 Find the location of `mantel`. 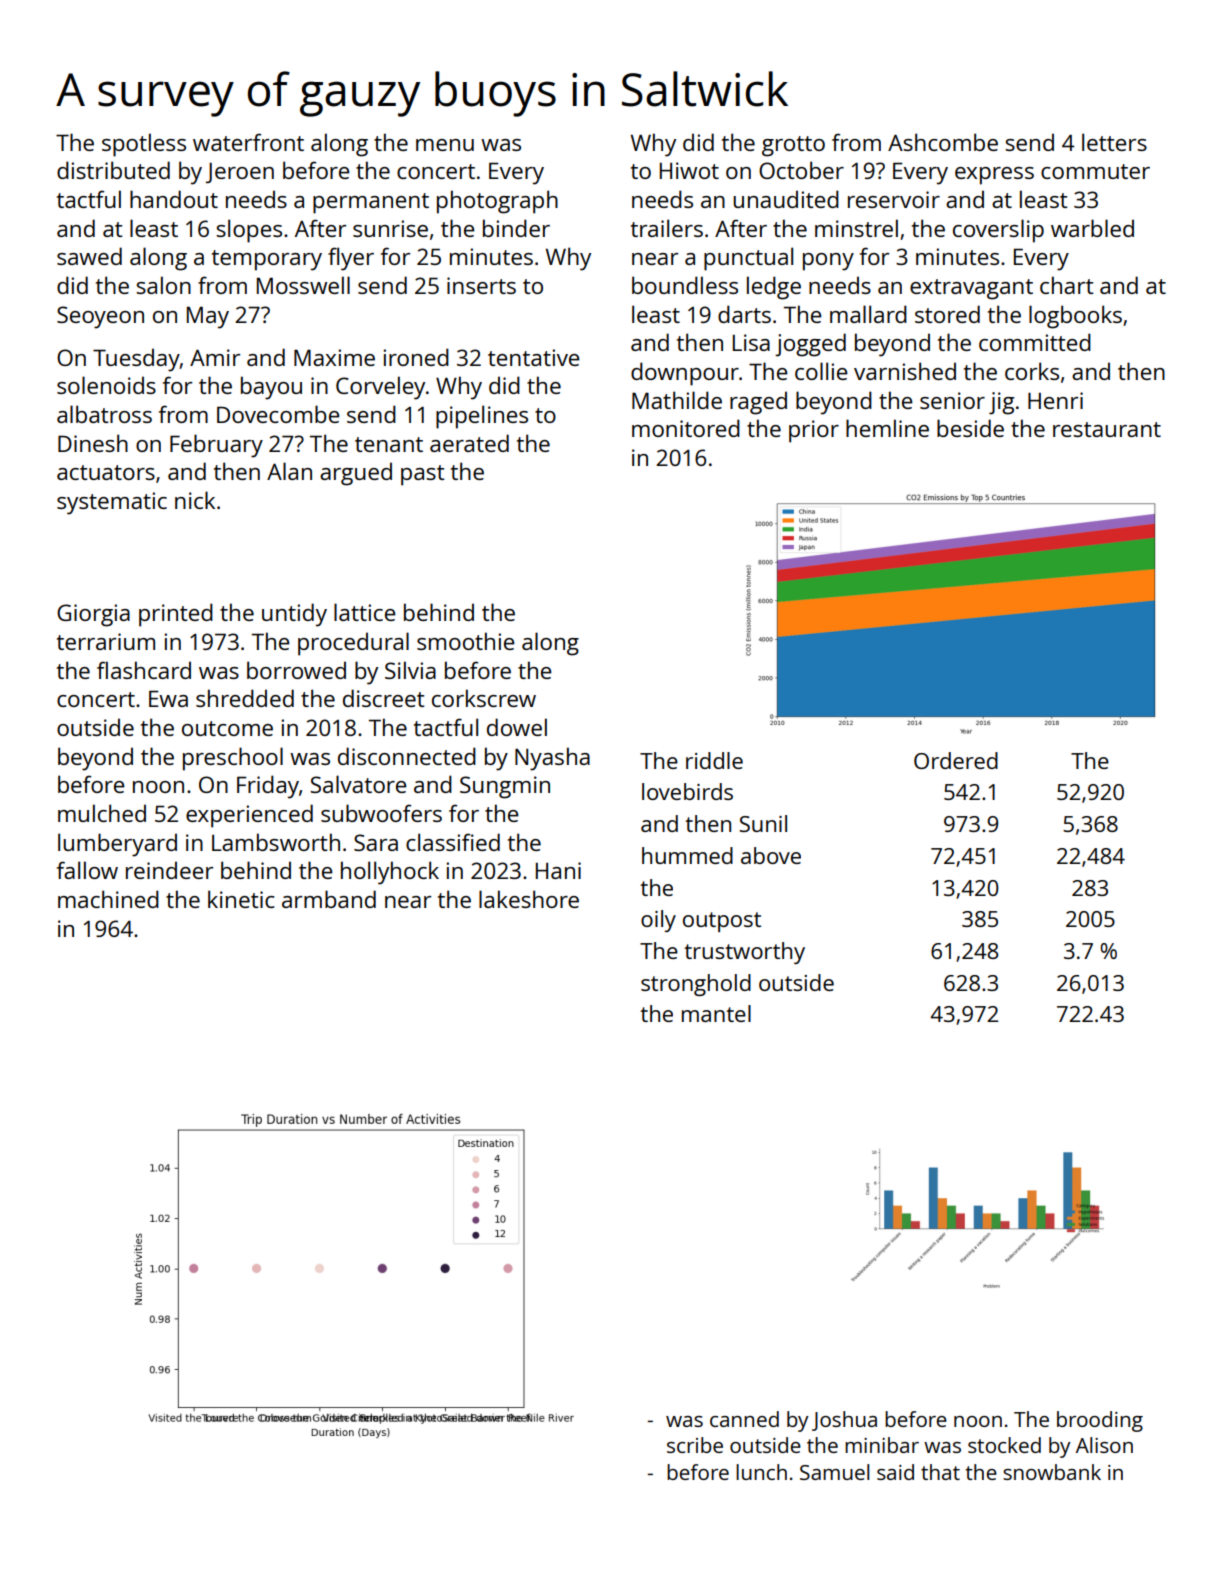

mantel is located at coordinates (716, 1013).
